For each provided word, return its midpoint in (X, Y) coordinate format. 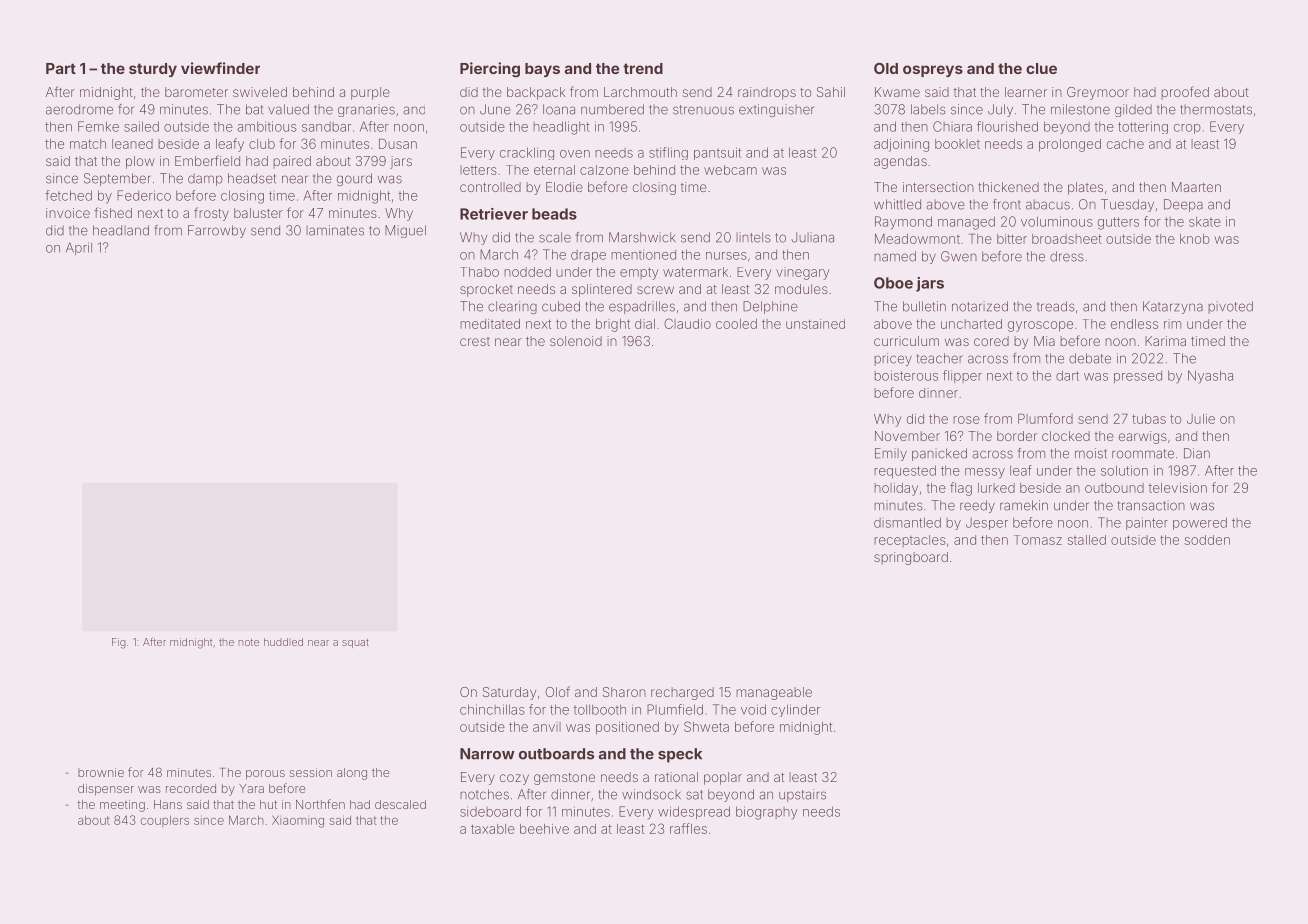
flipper (962, 376)
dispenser (106, 790)
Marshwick (642, 237)
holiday (896, 489)
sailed (141, 126)
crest (475, 341)
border (1017, 436)
